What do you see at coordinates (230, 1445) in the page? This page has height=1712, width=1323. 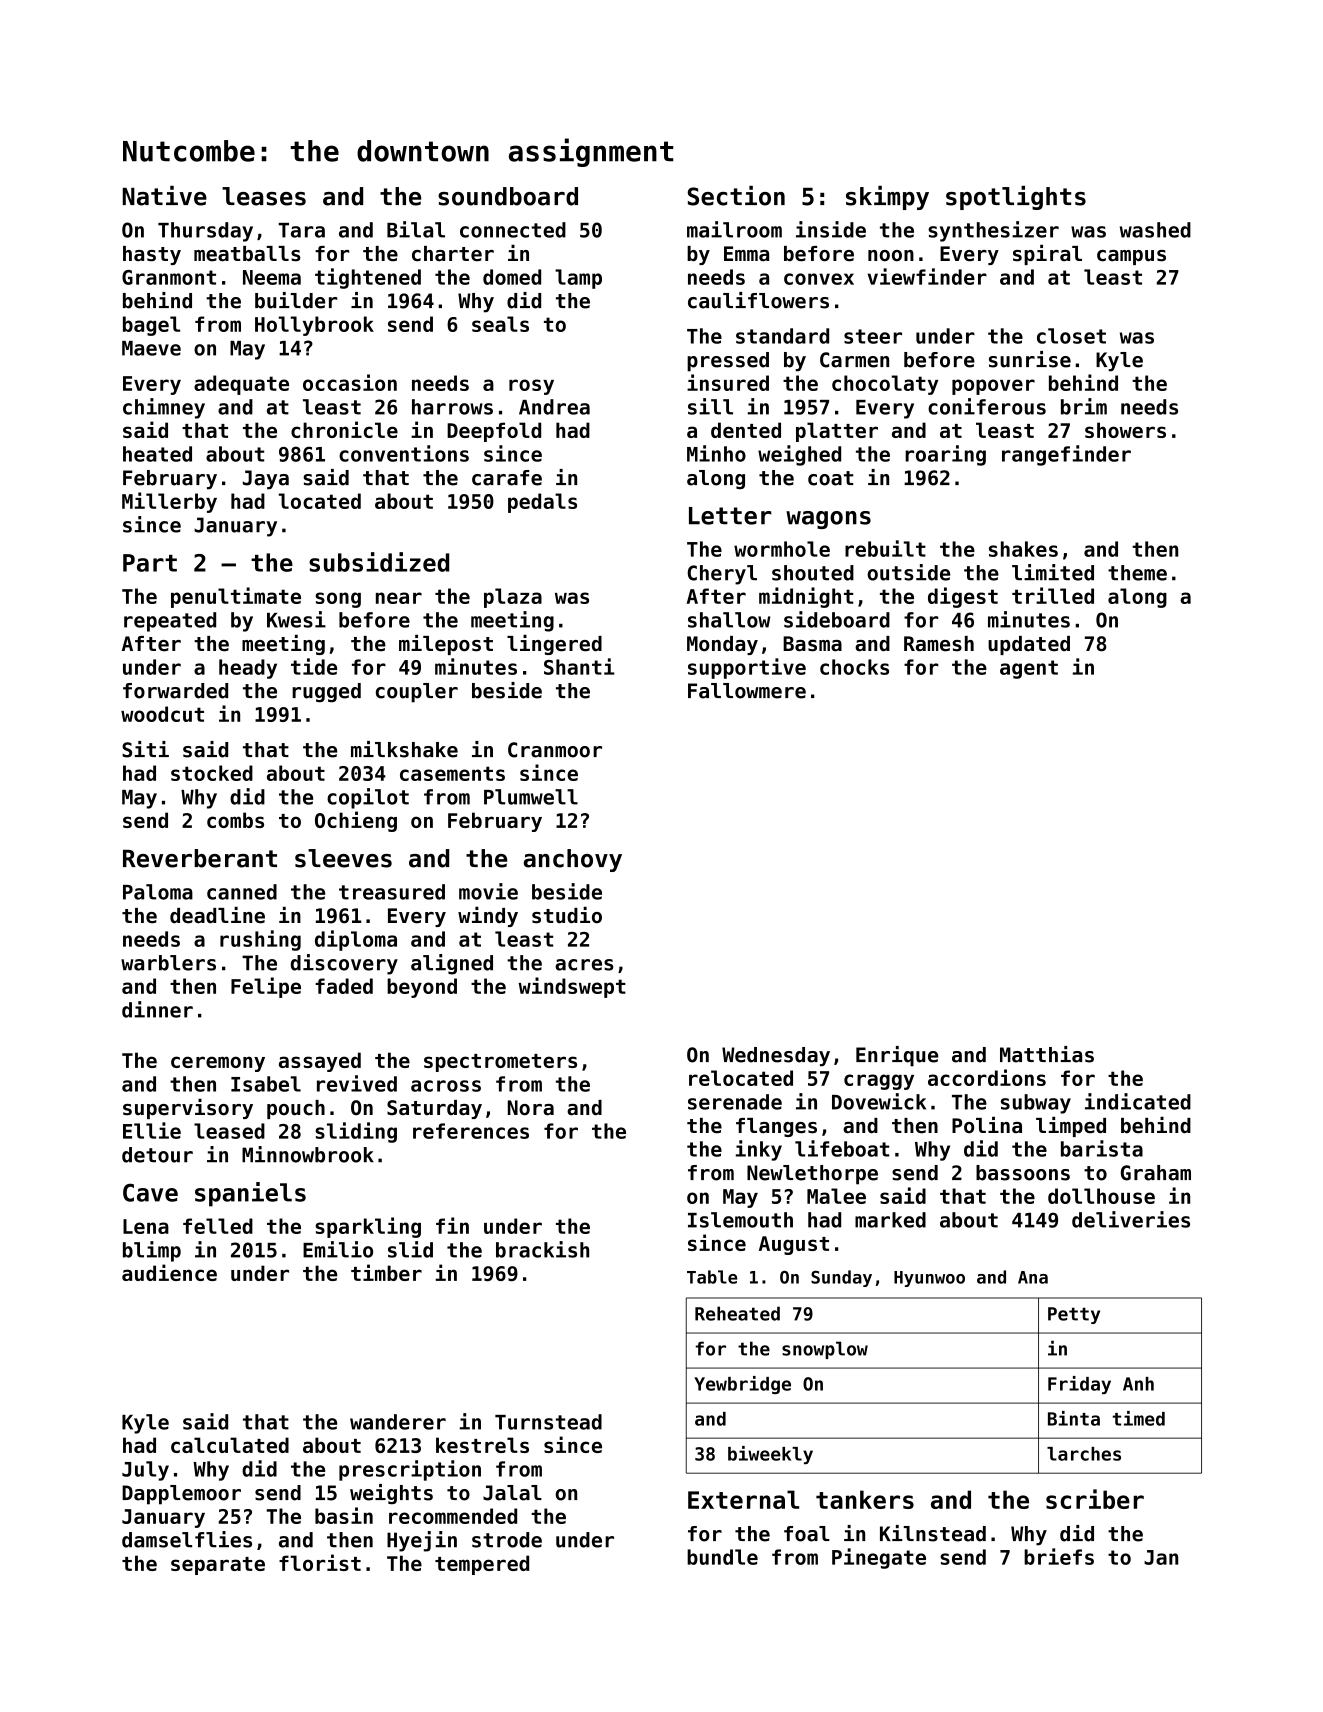 I see `calculated` at bounding box center [230, 1445].
